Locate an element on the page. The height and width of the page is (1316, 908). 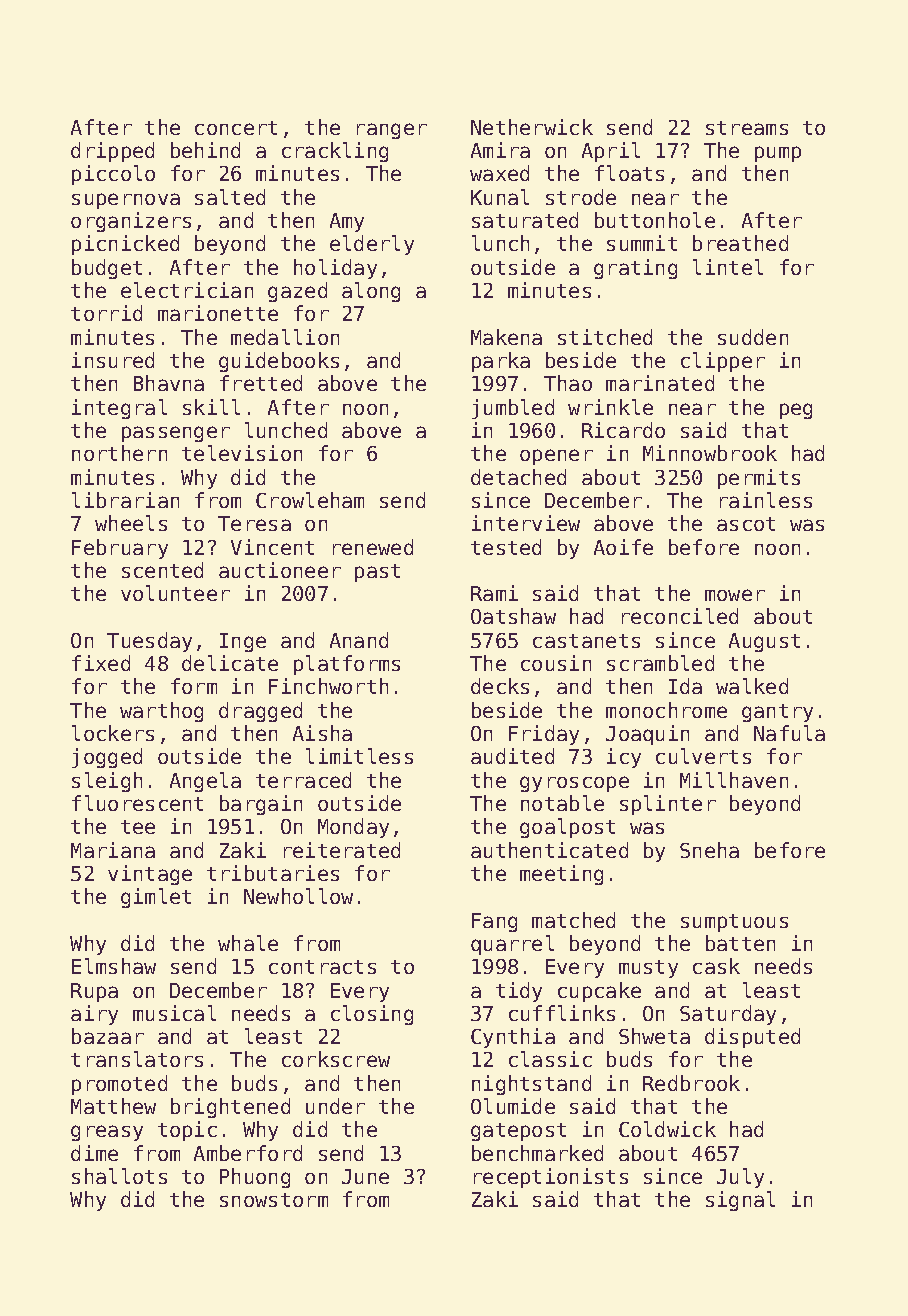
picnicked is located at coordinates (125, 245).
